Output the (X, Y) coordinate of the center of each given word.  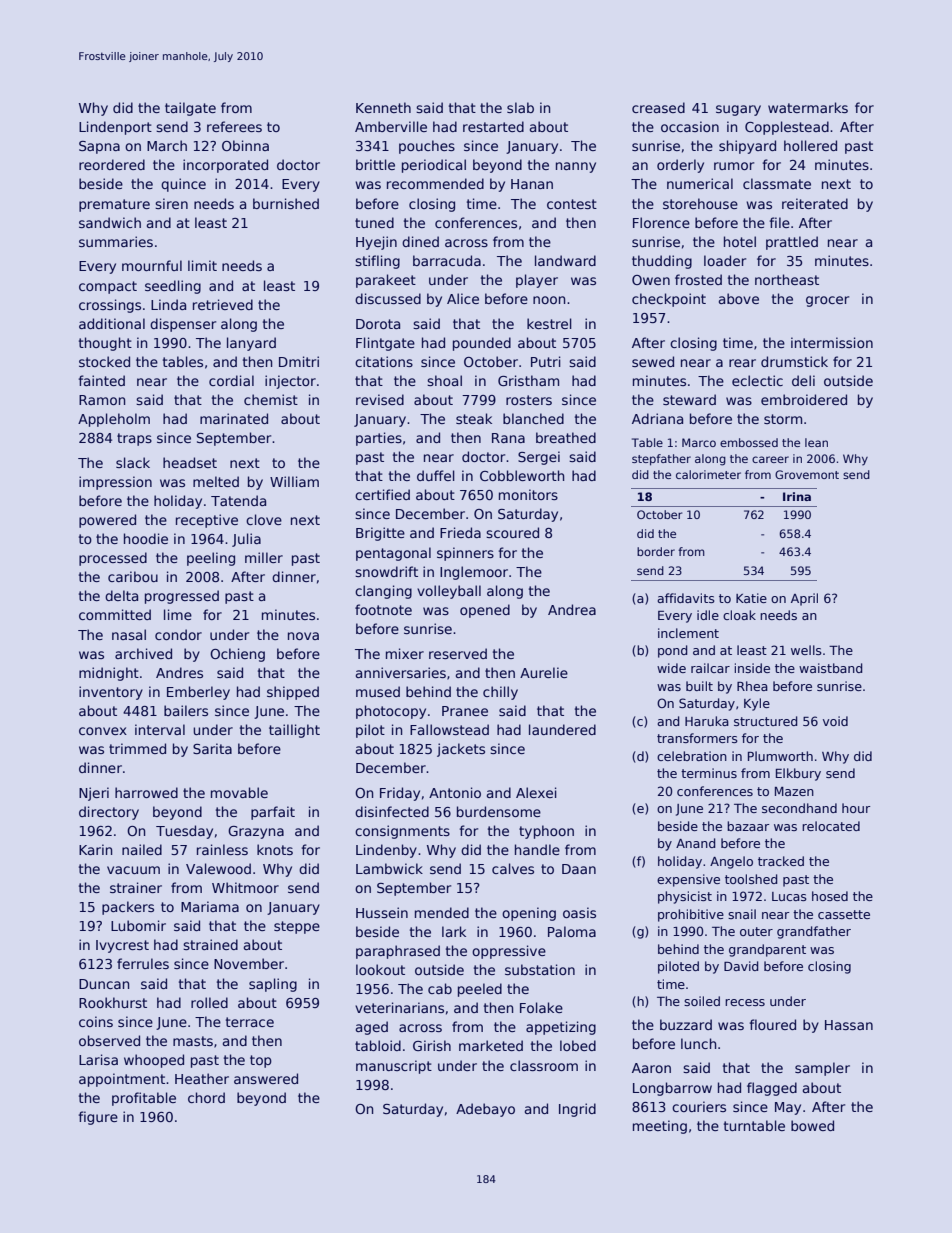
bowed (812, 1125)
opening (529, 914)
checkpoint (669, 300)
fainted (101, 380)
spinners (465, 554)
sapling (273, 985)
